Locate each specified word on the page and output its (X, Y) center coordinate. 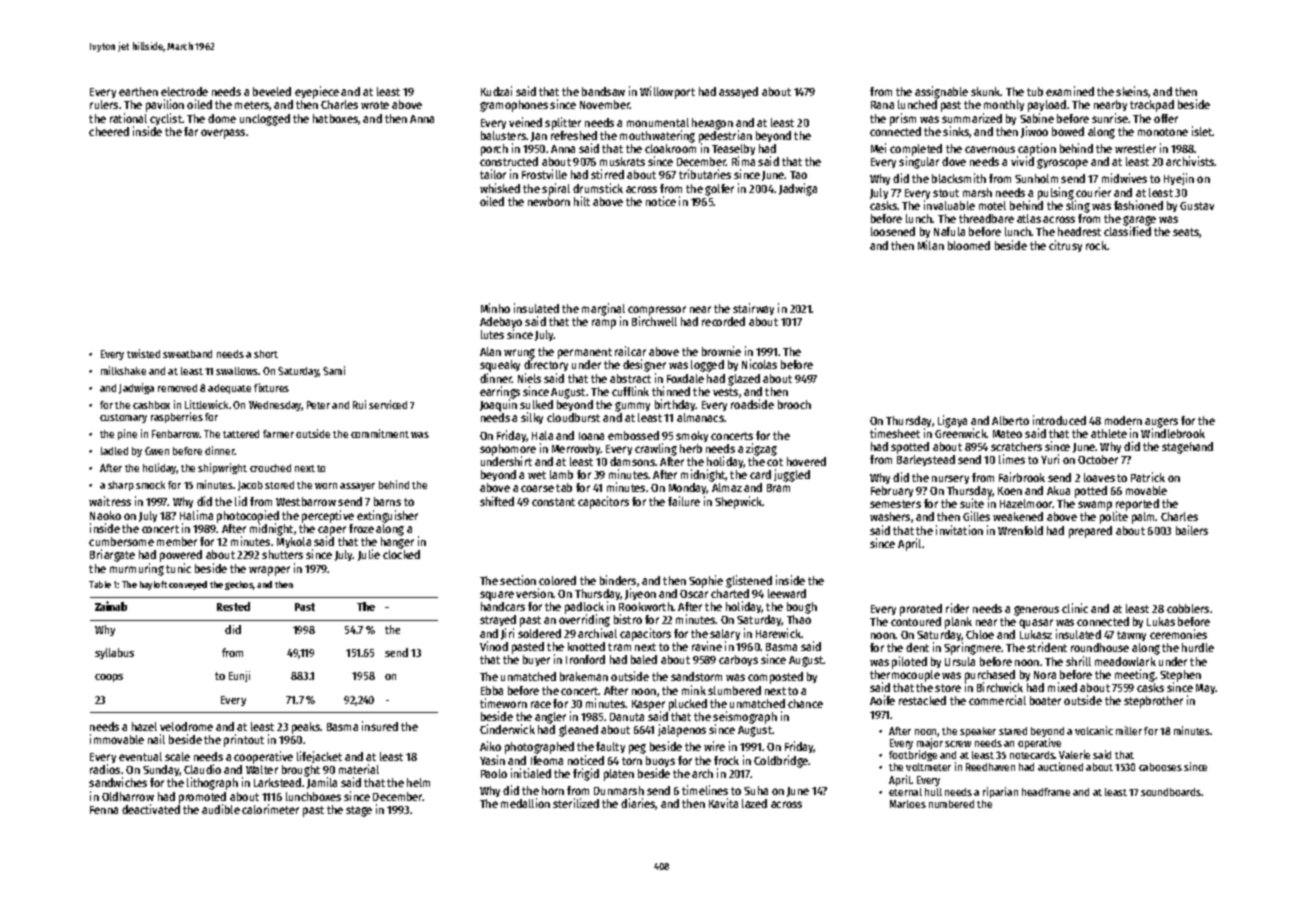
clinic (1075, 608)
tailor (493, 174)
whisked (500, 188)
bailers (1192, 530)
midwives (1124, 178)
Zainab (111, 606)
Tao (798, 175)
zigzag (761, 449)
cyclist (166, 119)
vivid (1022, 161)
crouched (270, 468)
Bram (778, 488)
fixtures (271, 387)
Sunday (161, 770)
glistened (749, 581)
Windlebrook (1173, 433)
